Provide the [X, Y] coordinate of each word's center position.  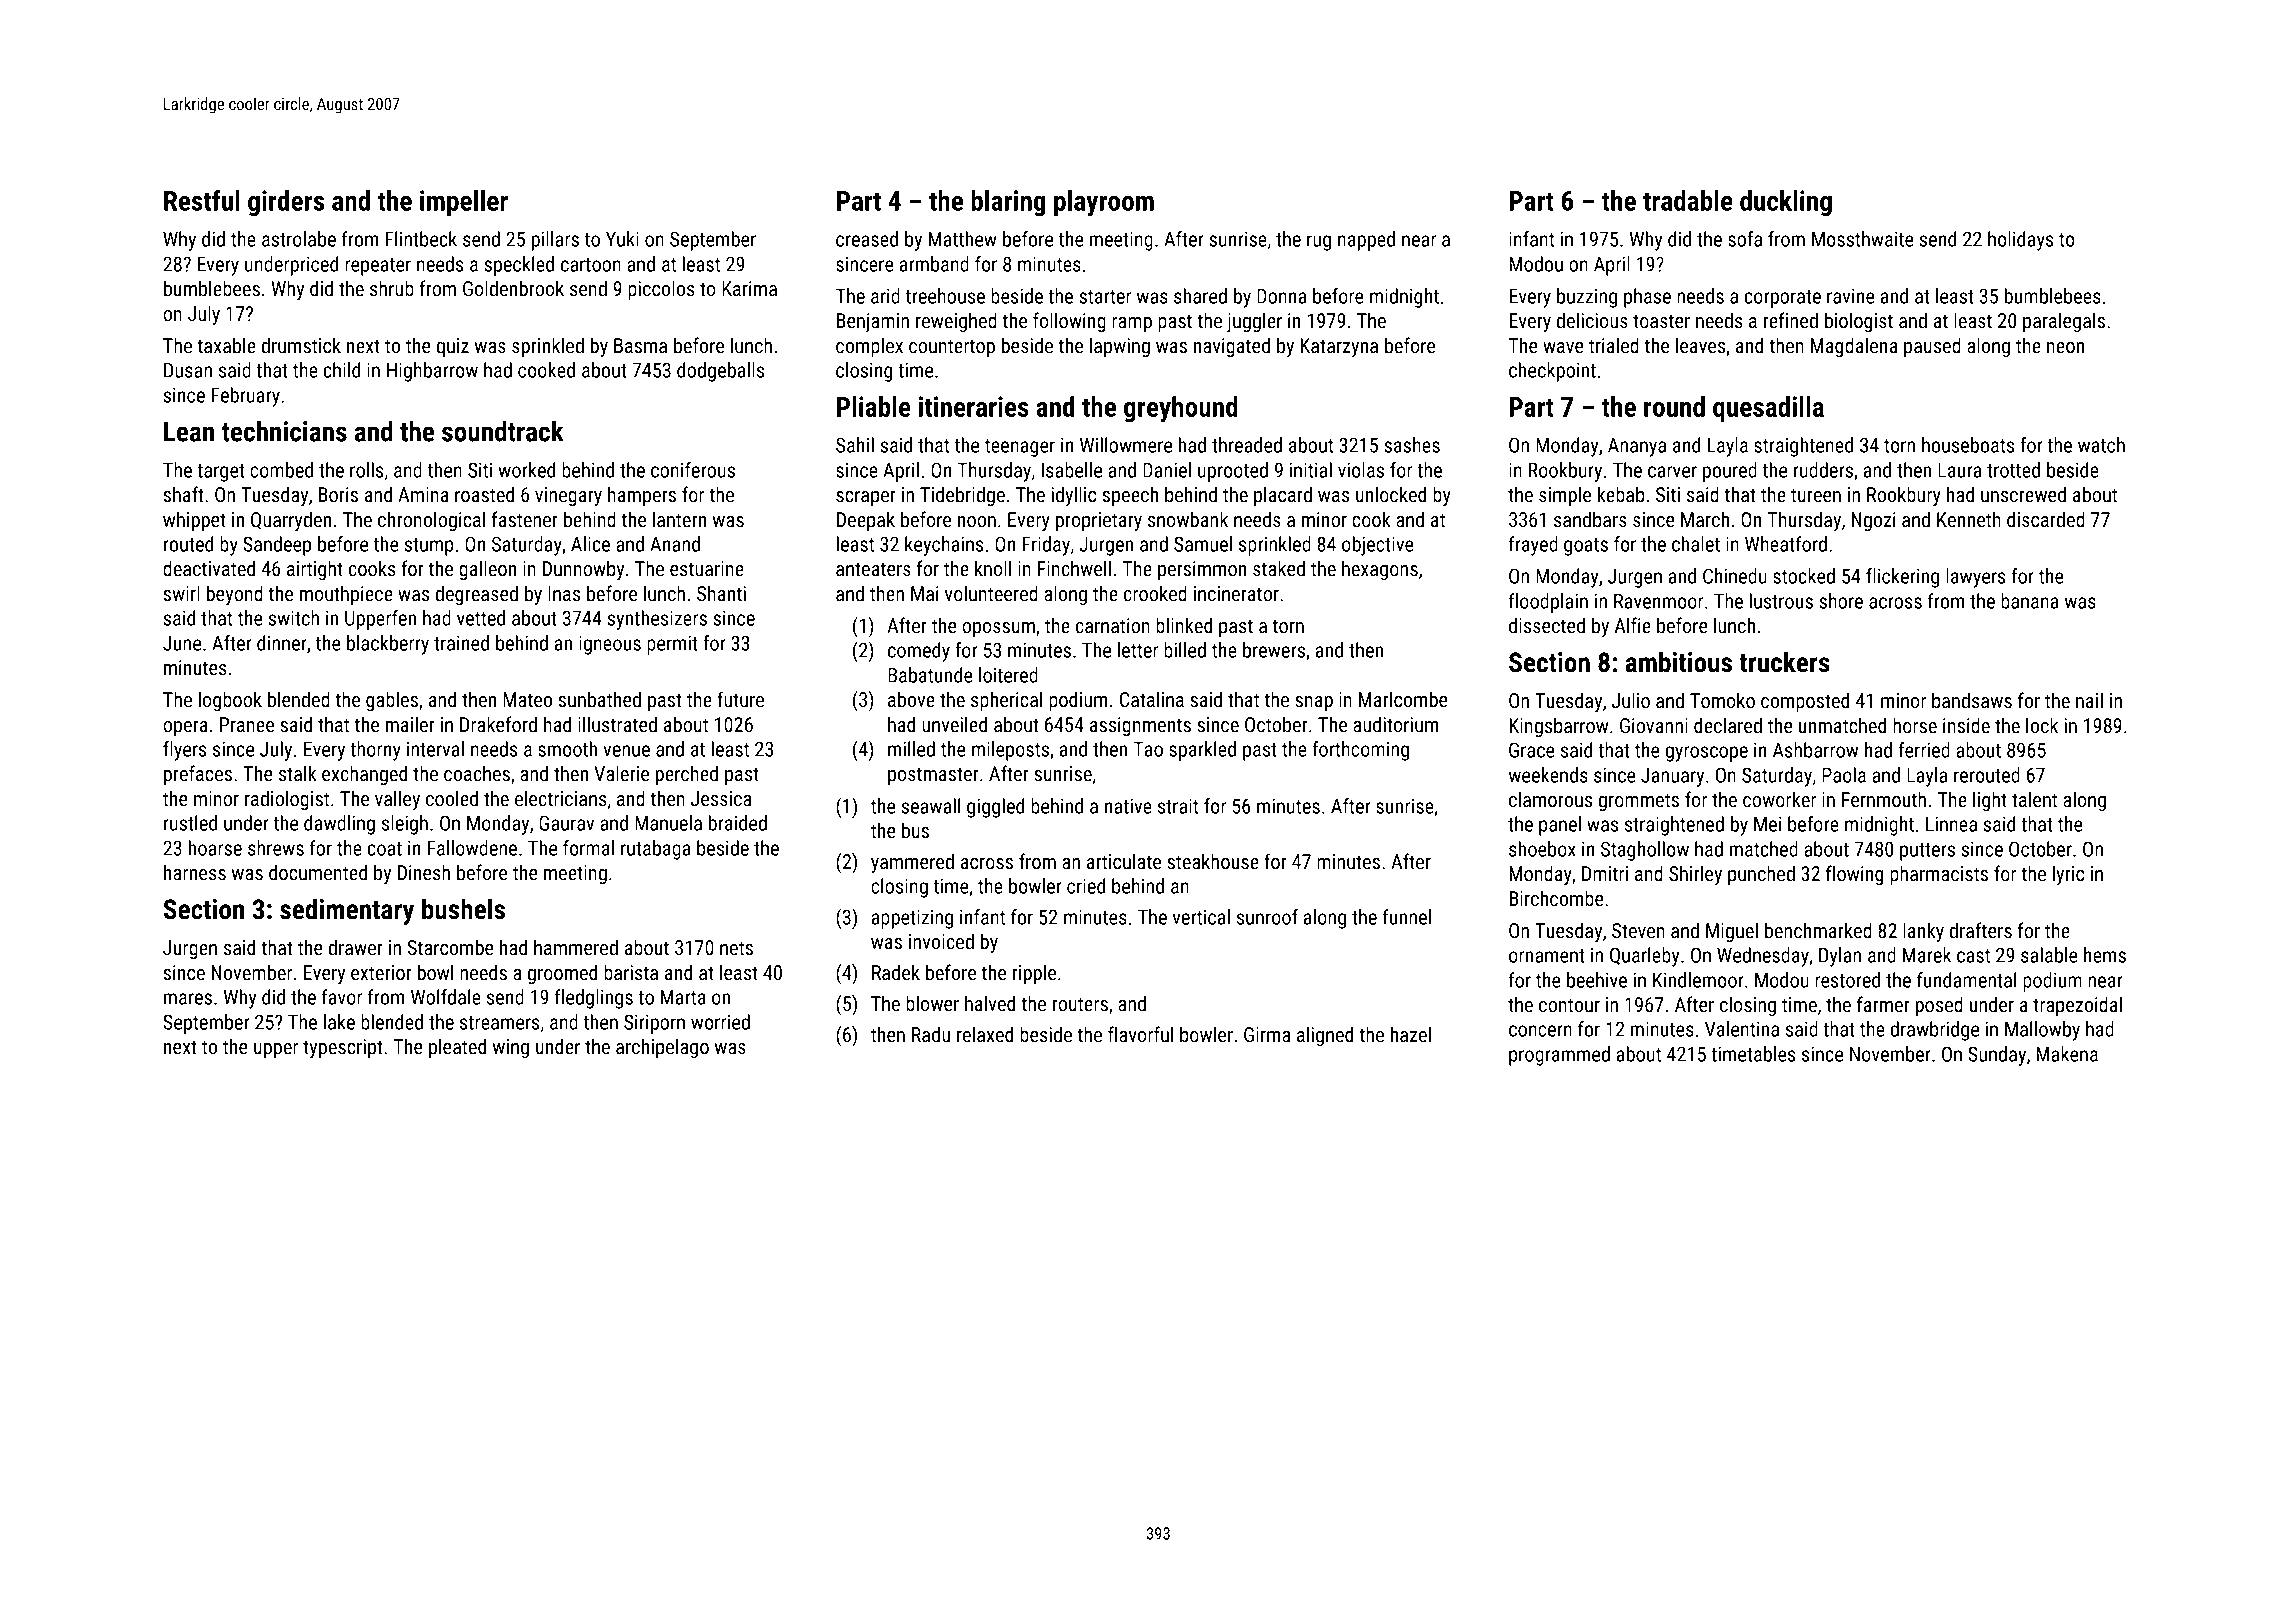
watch [2101, 445]
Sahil [855, 445]
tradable [1688, 200]
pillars [555, 241]
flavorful [1140, 1034]
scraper [866, 498]
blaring [1008, 203]
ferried [1924, 750]
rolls [367, 470]
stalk [297, 773]
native [1128, 806]
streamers [500, 1023]
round [1674, 406]
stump [429, 547]
